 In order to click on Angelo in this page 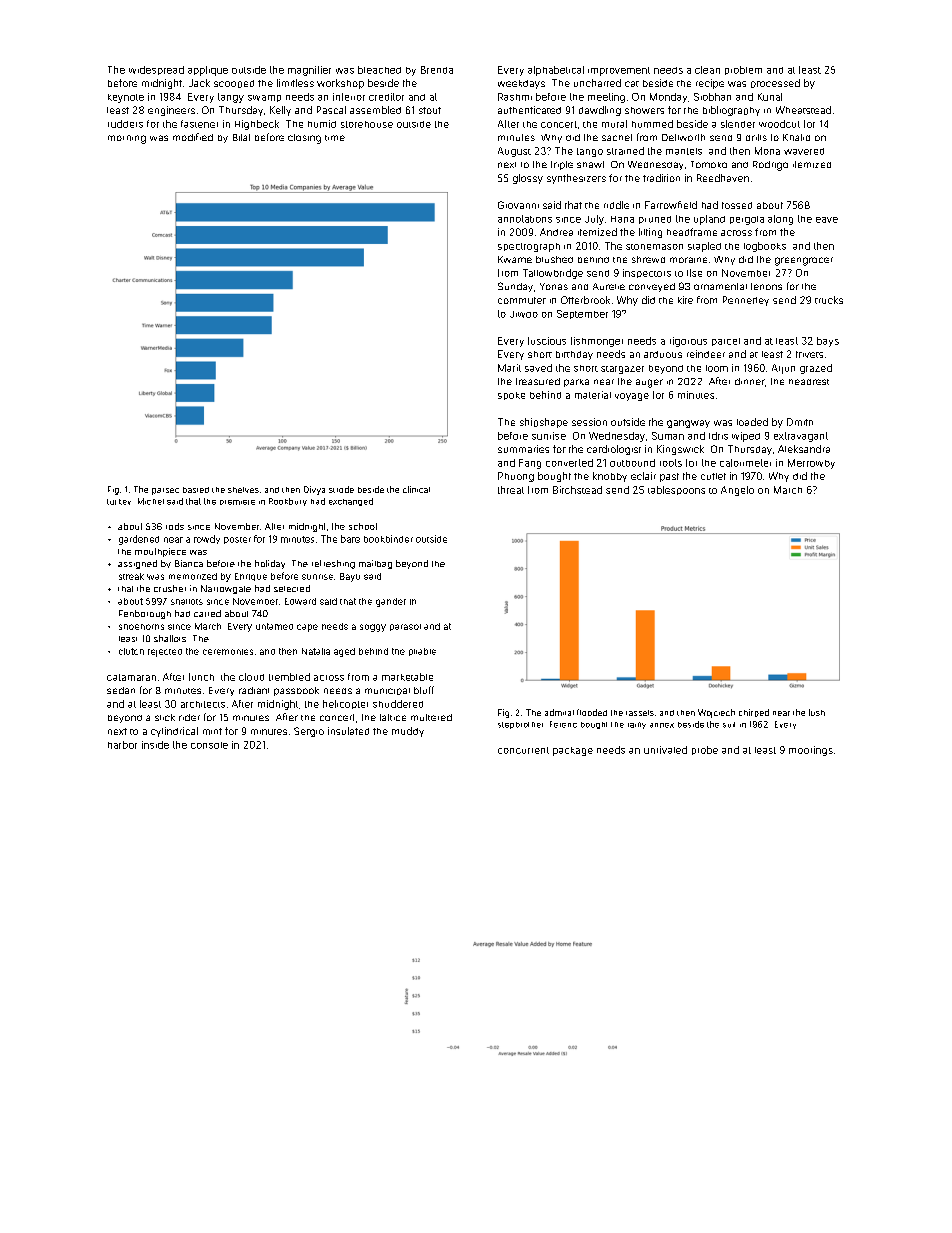, I will do `click(737, 491)`.
